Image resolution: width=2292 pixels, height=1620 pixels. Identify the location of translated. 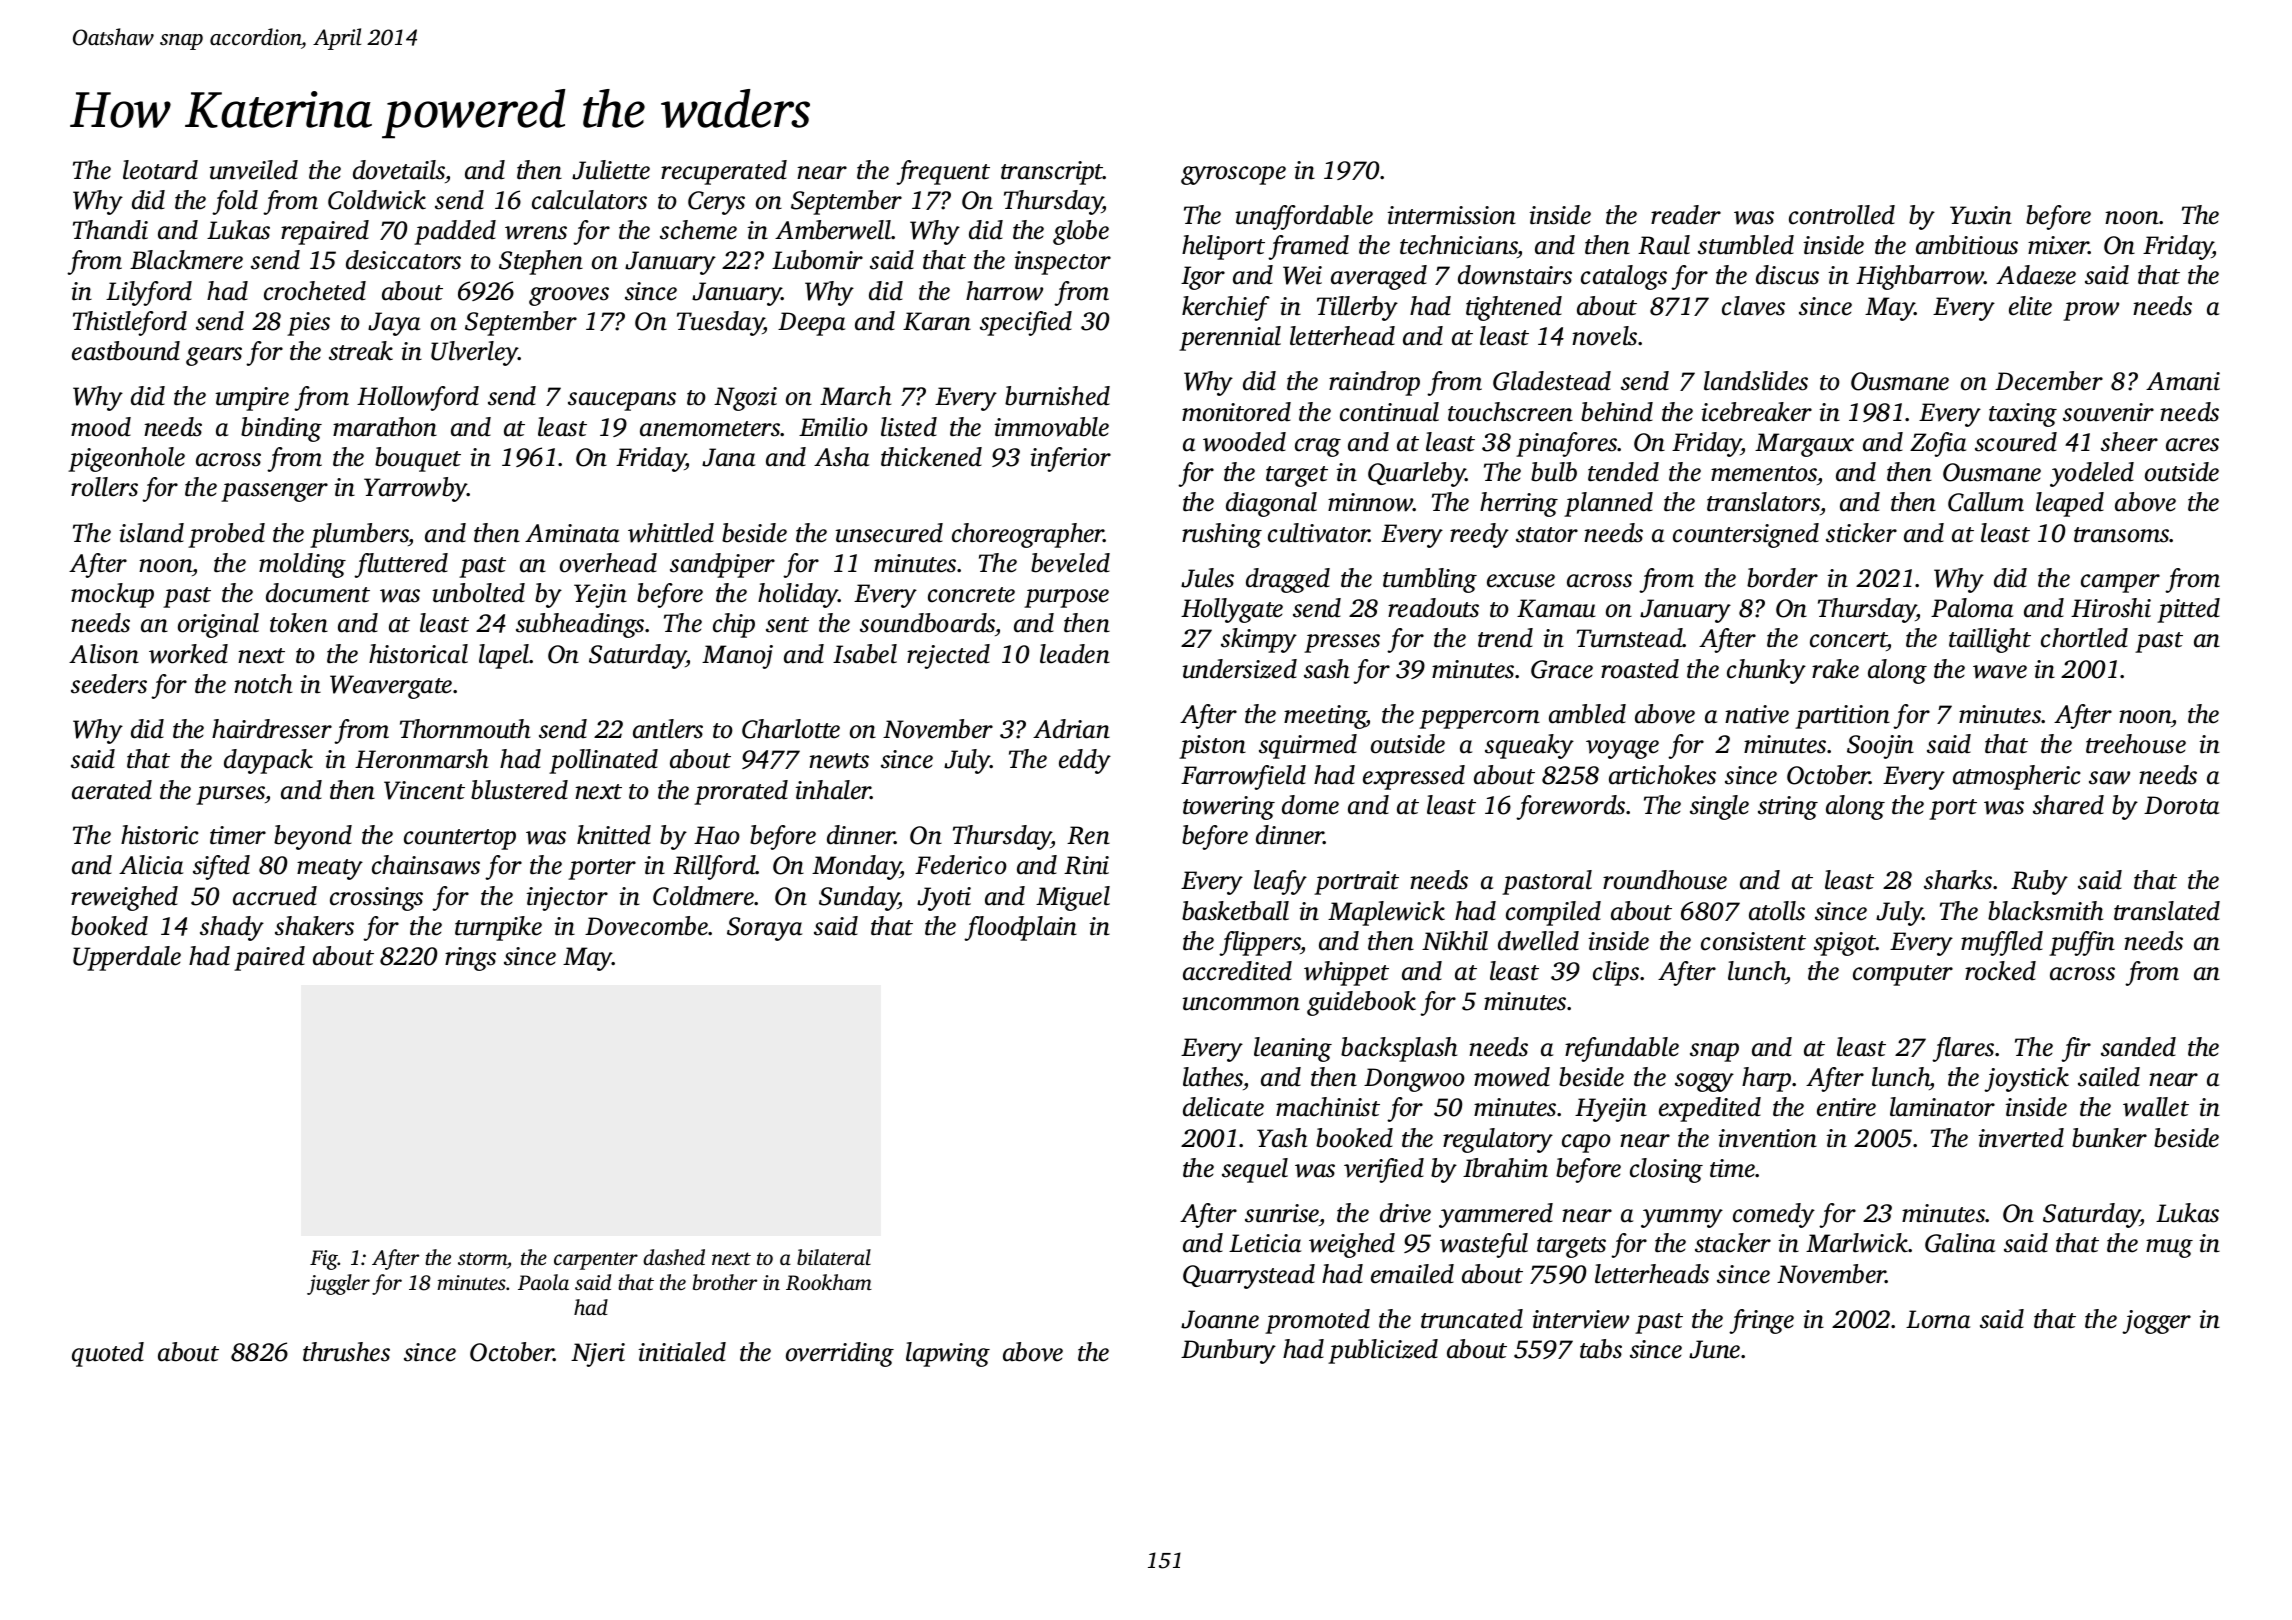
(2167, 911).
